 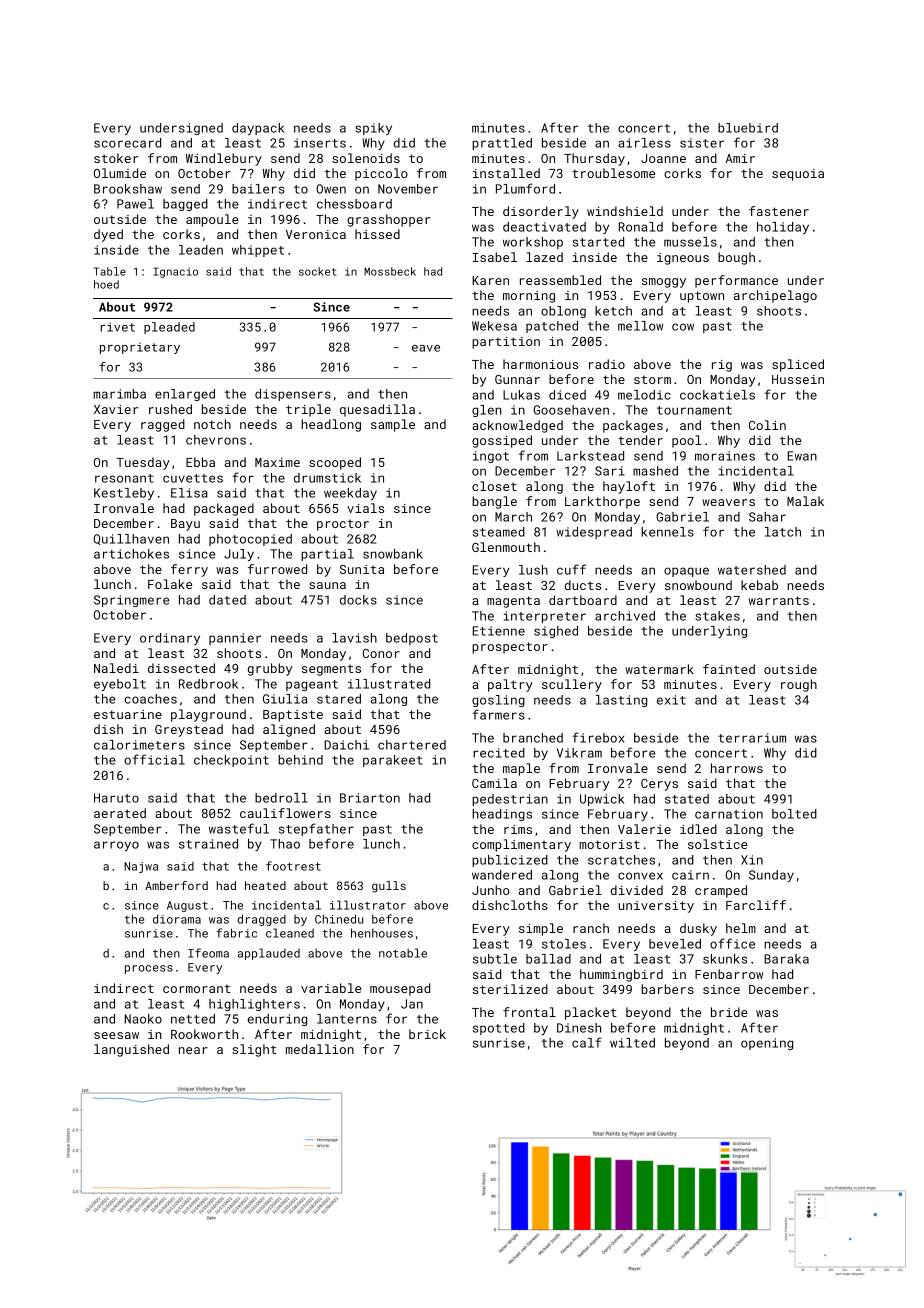 I want to click on sequoia, so click(x=798, y=175).
